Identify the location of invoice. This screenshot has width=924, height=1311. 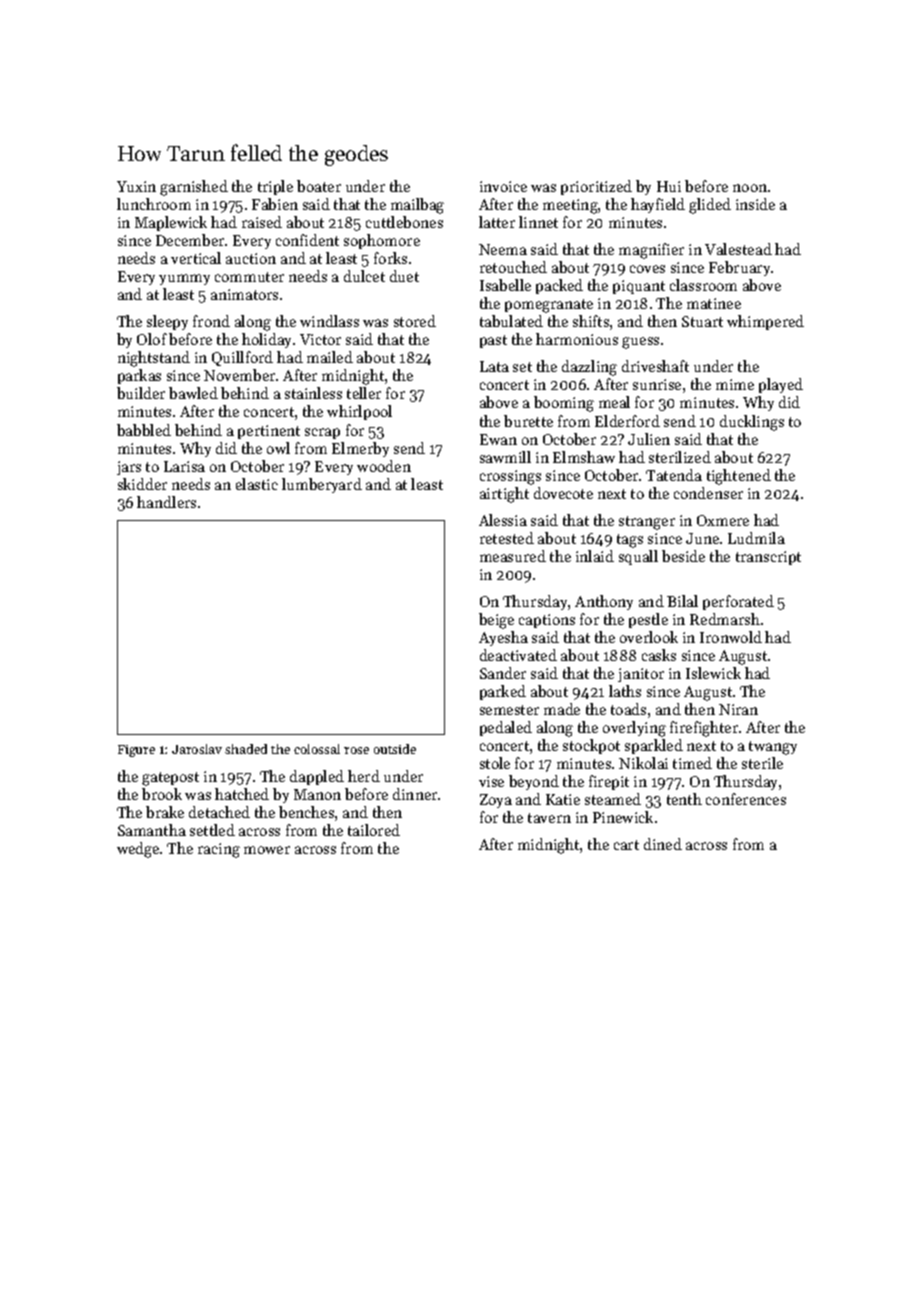
(503, 186).
